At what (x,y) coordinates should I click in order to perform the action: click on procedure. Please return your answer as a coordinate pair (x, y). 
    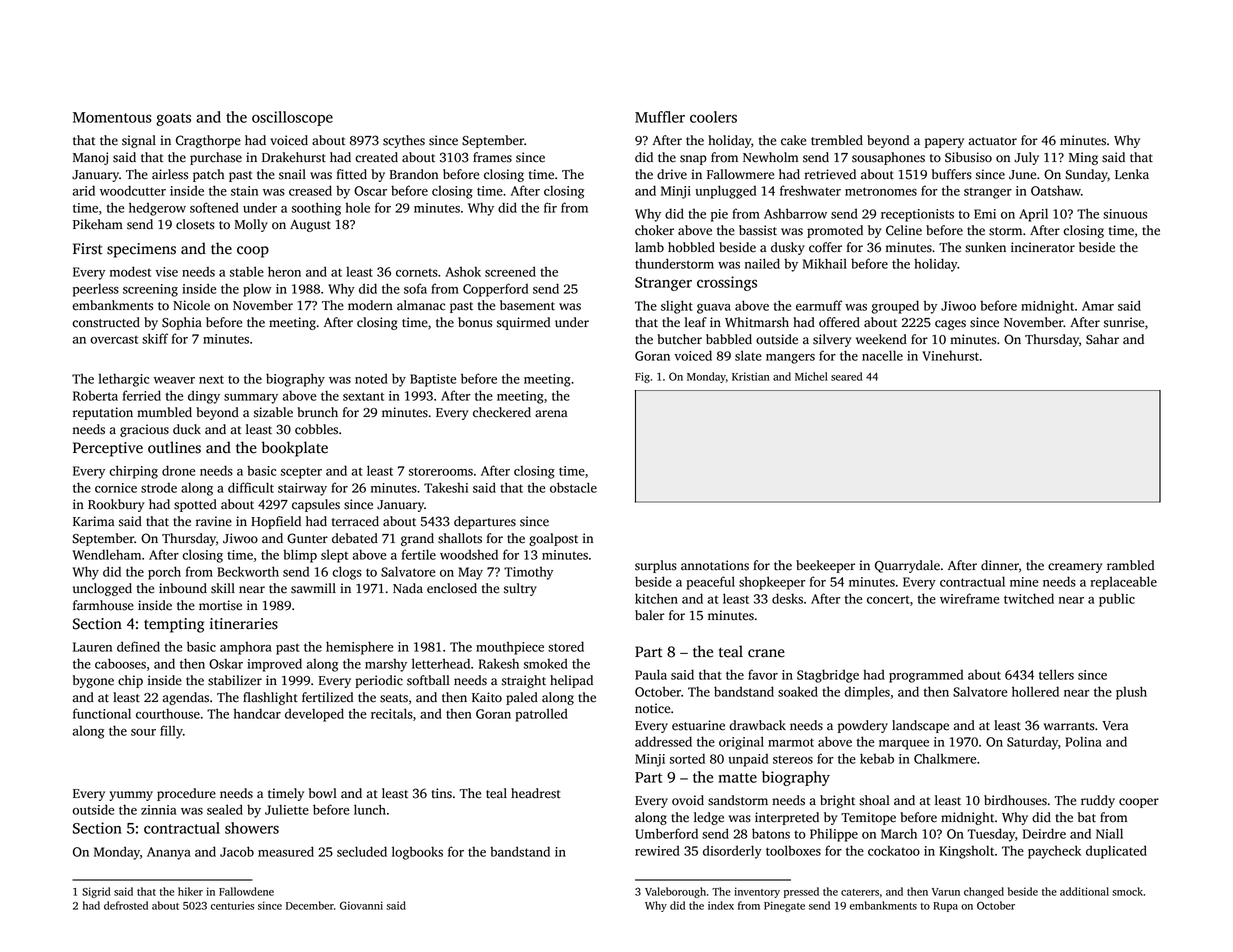
    Looking at the image, I should click on (186, 794).
